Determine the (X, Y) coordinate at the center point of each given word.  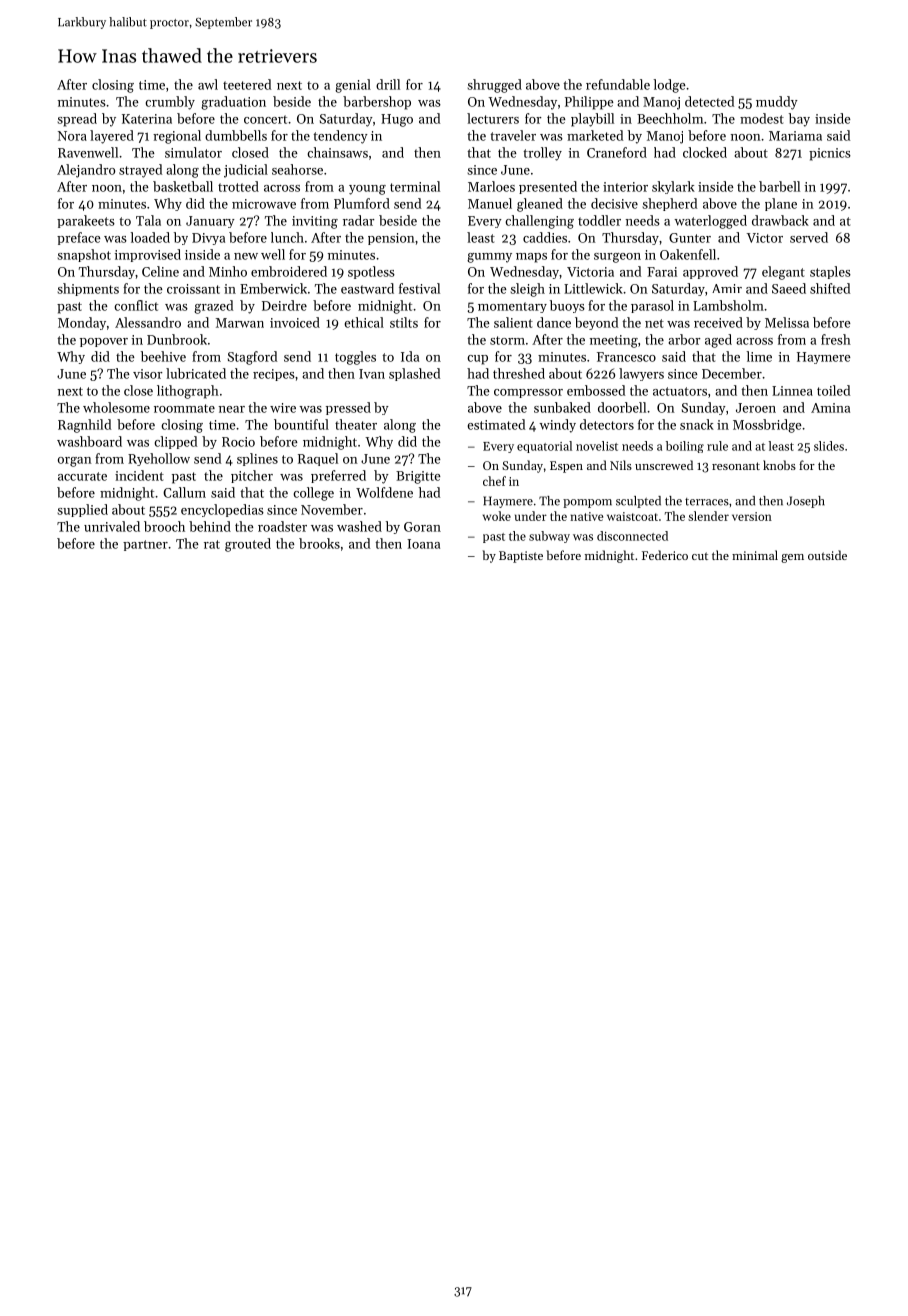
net (654, 323)
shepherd (670, 204)
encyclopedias (222, 510)
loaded (150, 237)
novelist (597, 446)
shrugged (495, 86)
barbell (779, 186)
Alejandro (86, 171)
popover (104, 342)
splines (257, 459)
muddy (777, 103)
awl (208, 84)
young (367, 190)
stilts (404, 322)
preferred (338, 476)
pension (391, 239)
